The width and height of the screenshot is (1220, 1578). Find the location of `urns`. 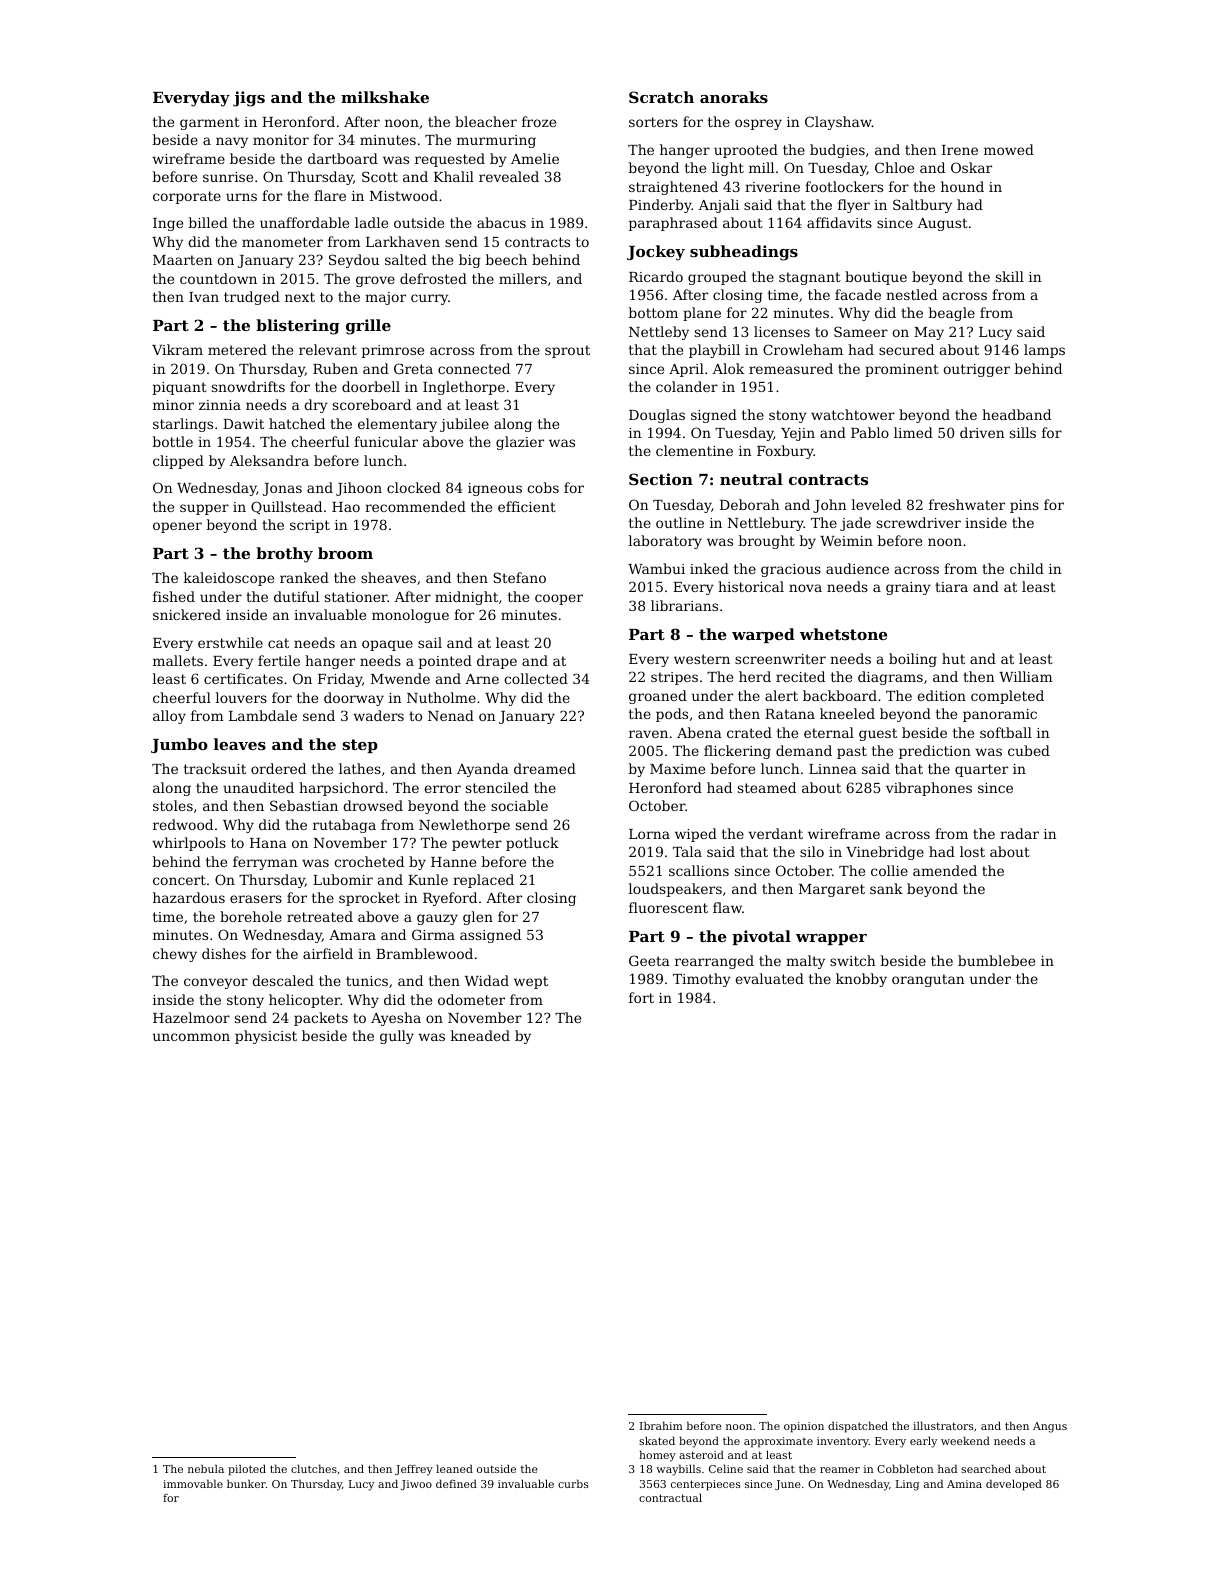

urns is located at coordinates (241, 197).
